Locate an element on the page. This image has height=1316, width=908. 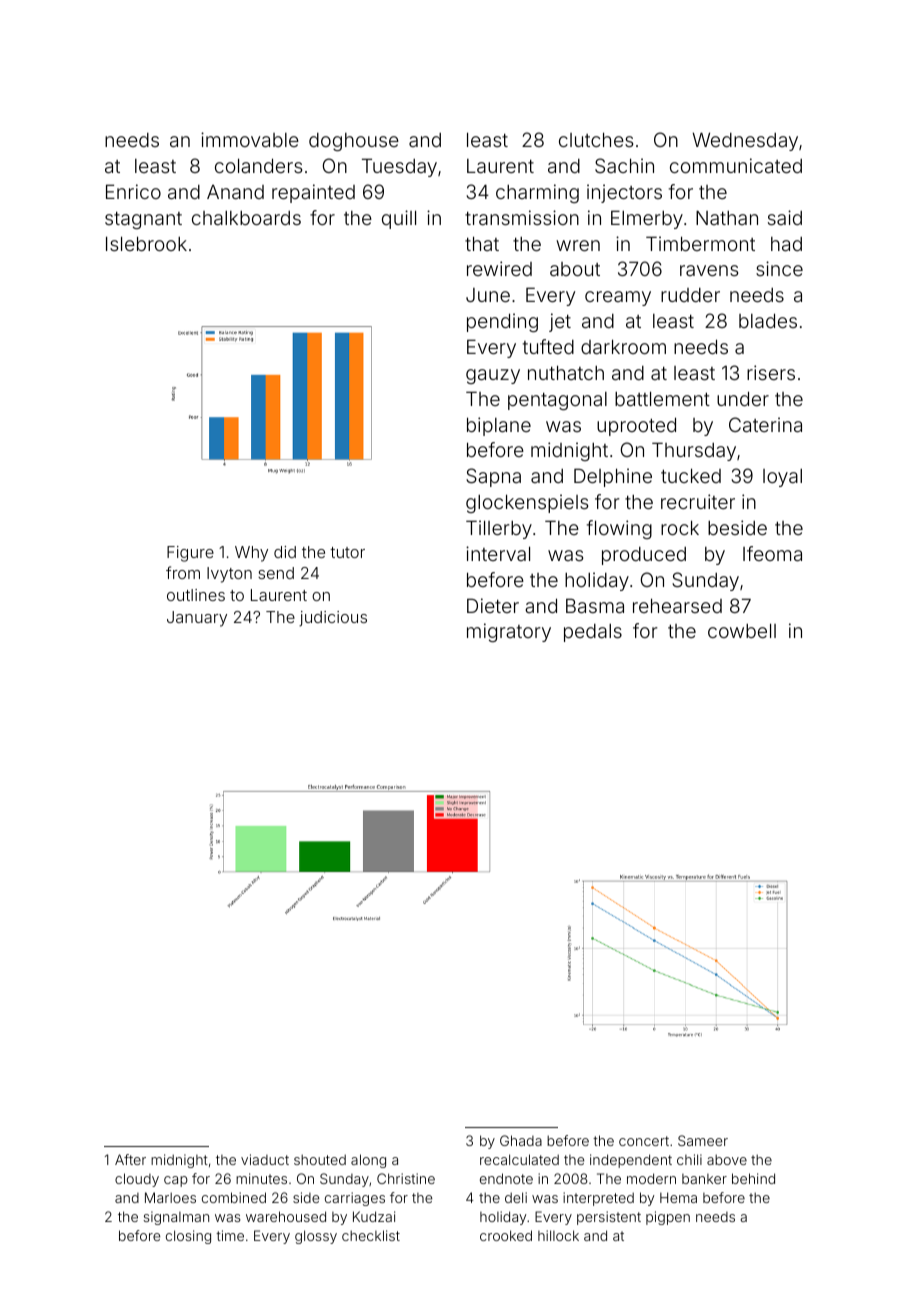
Ivyton is located at coordinates (229, 575).
